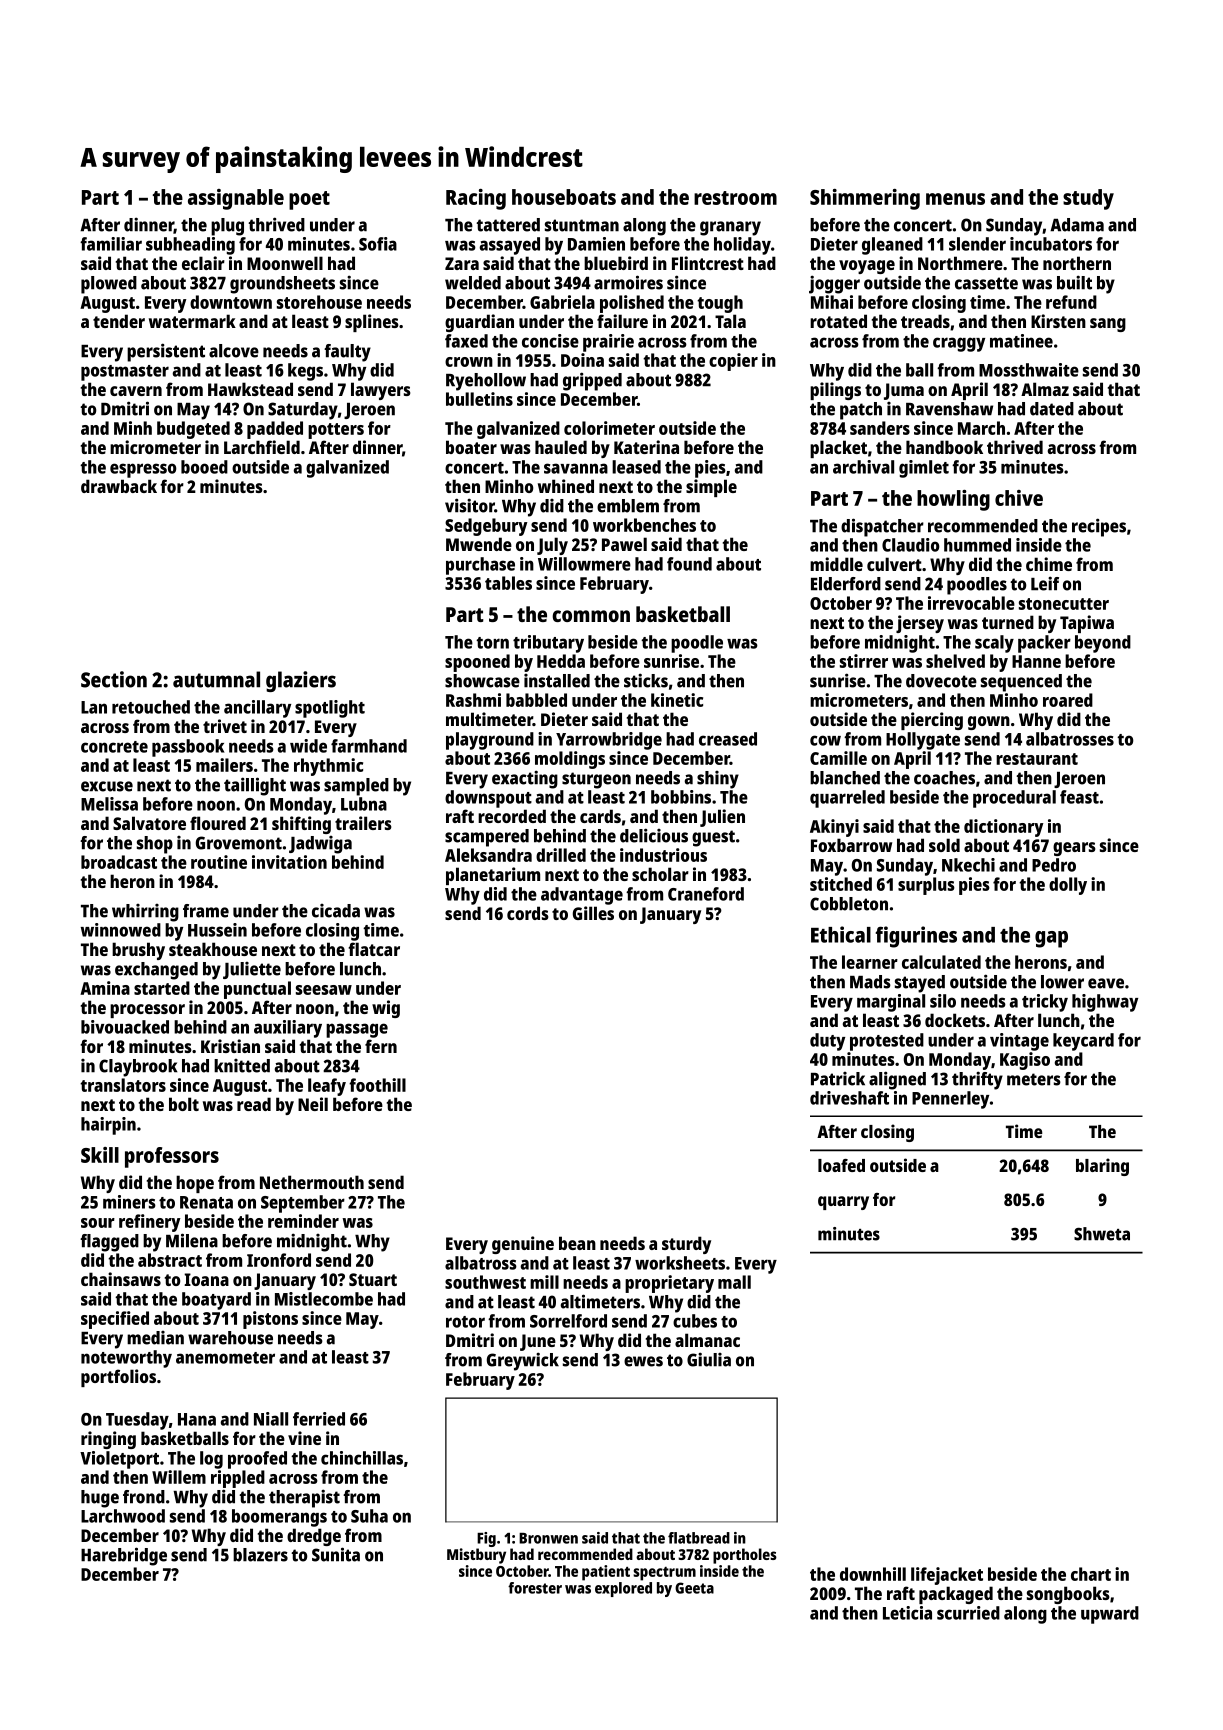 This screenshot has width=1223, height=1730. I want to click on Gilles, so click(593, 913).
